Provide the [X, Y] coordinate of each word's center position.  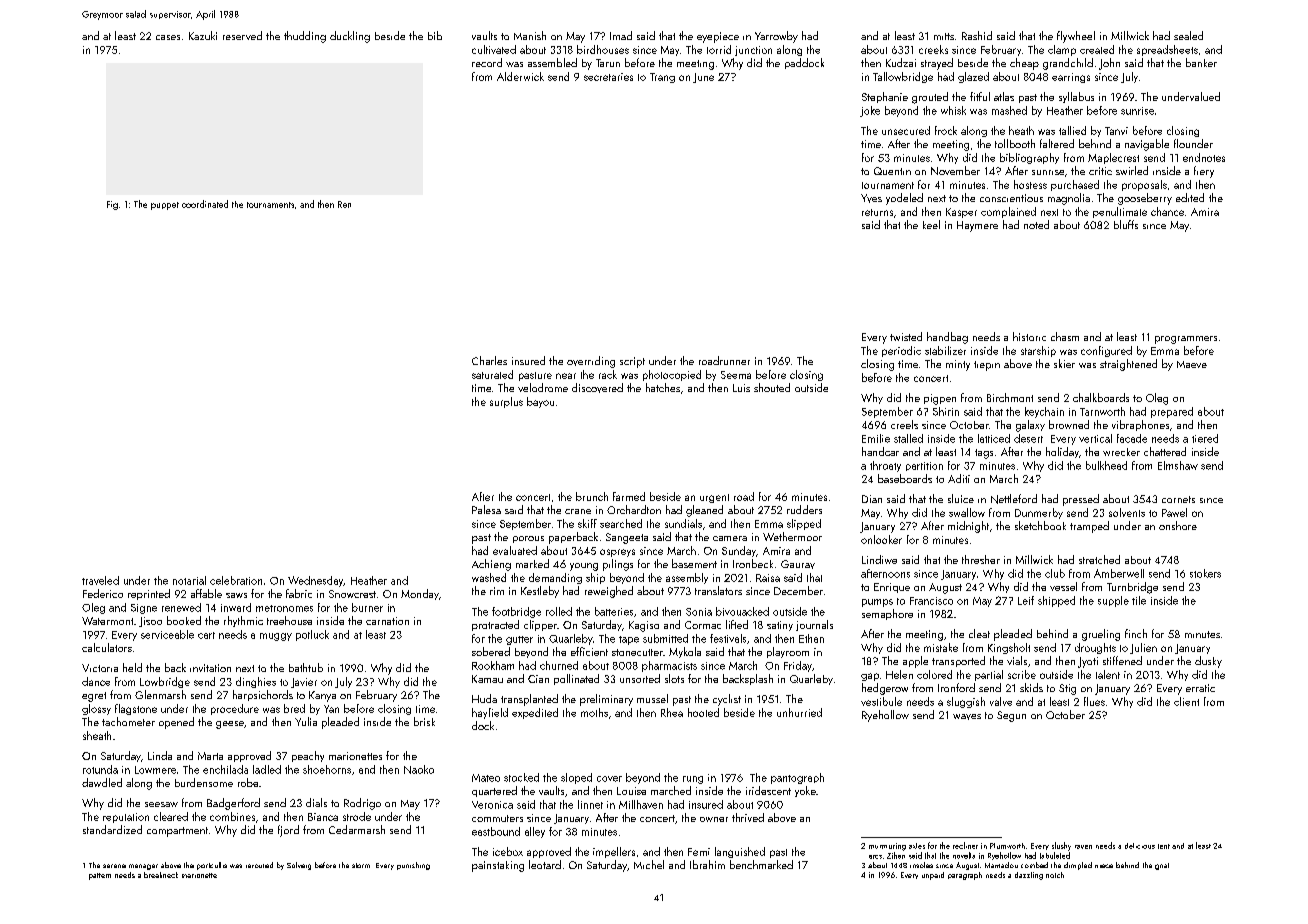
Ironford [956, 687]
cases [168, 37]
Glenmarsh [160, 694]
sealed [1188, 35]
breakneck [161, 875]
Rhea [672, 712]
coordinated [205, 204]
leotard [545, 864]
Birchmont [1010, 397]
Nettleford [1014, 499]
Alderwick [520, 76]
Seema [736, 375]
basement [694, 563]
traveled [100, 580]
